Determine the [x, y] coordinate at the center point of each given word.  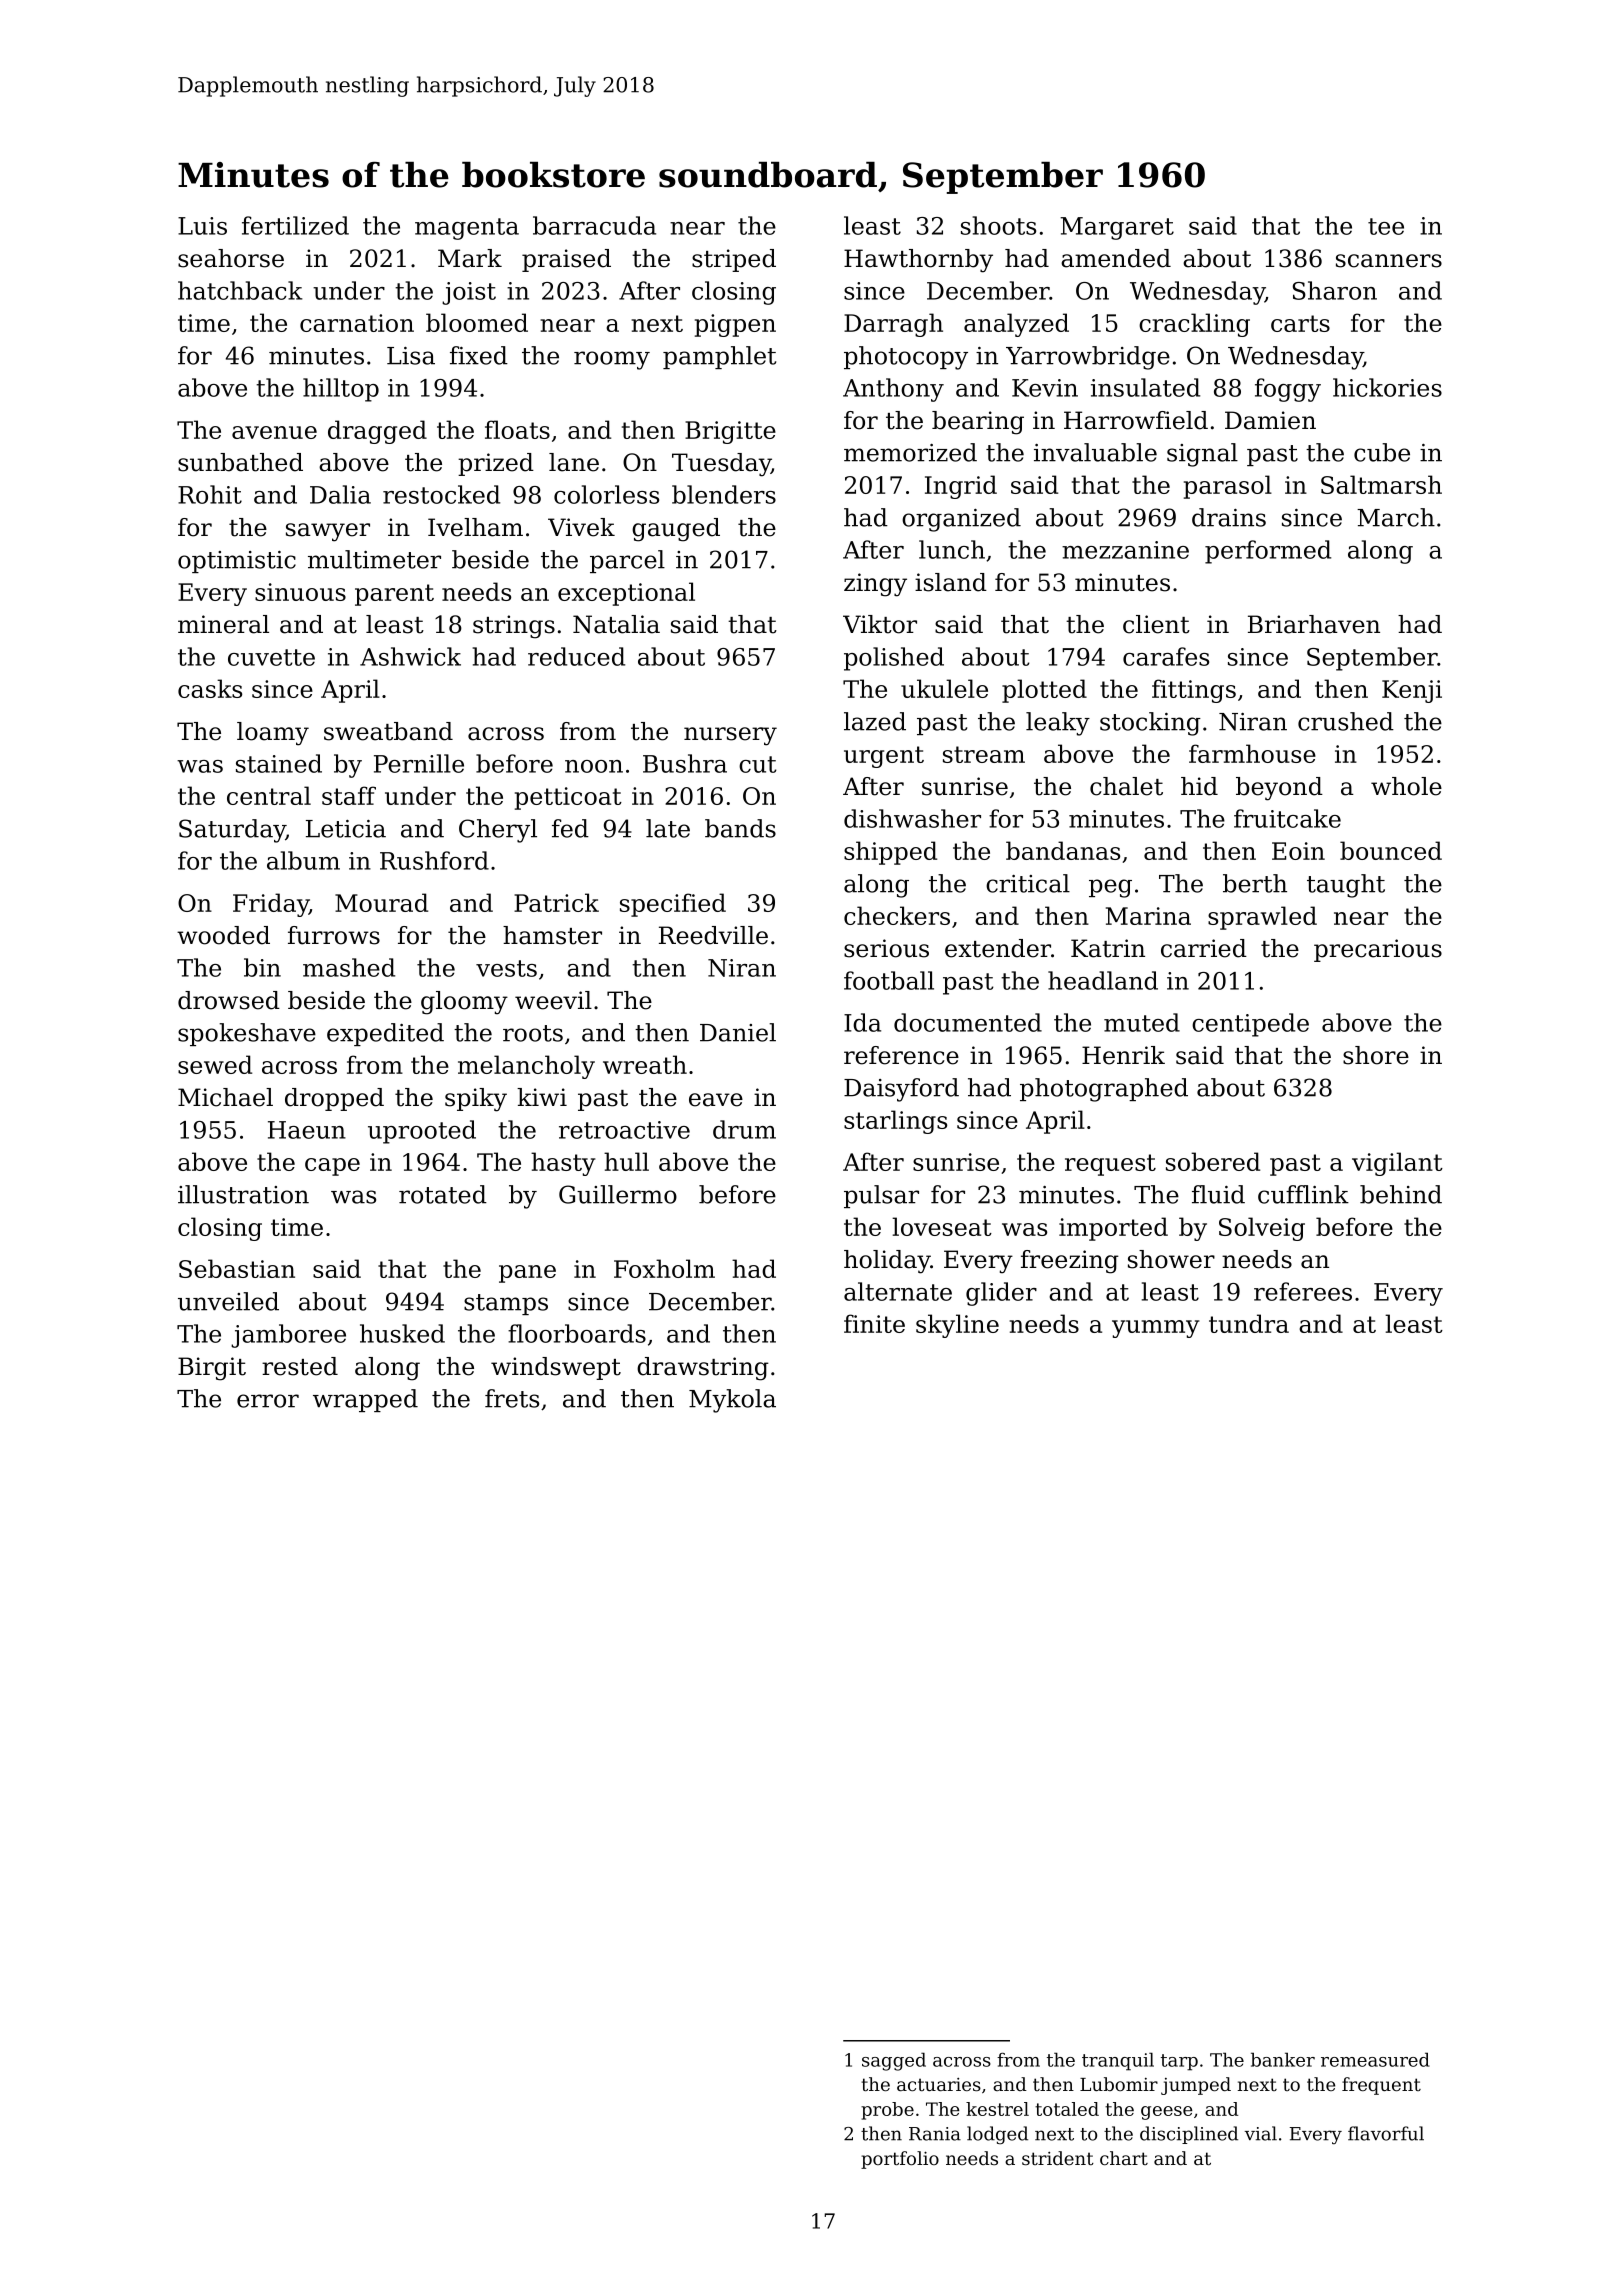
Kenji [1412, 691]
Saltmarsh [1381, 484]
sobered [1213, 1161]
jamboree [288, 1336]
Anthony [893, 390]
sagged [894, 2061]
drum [744, 1129]
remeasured [1375, 2059]
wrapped [365, 1400]
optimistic [237, 562]
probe [887, 2111]
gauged [676, 530]
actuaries [939, 2084]
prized [496, 464]
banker [1283, 2059]
